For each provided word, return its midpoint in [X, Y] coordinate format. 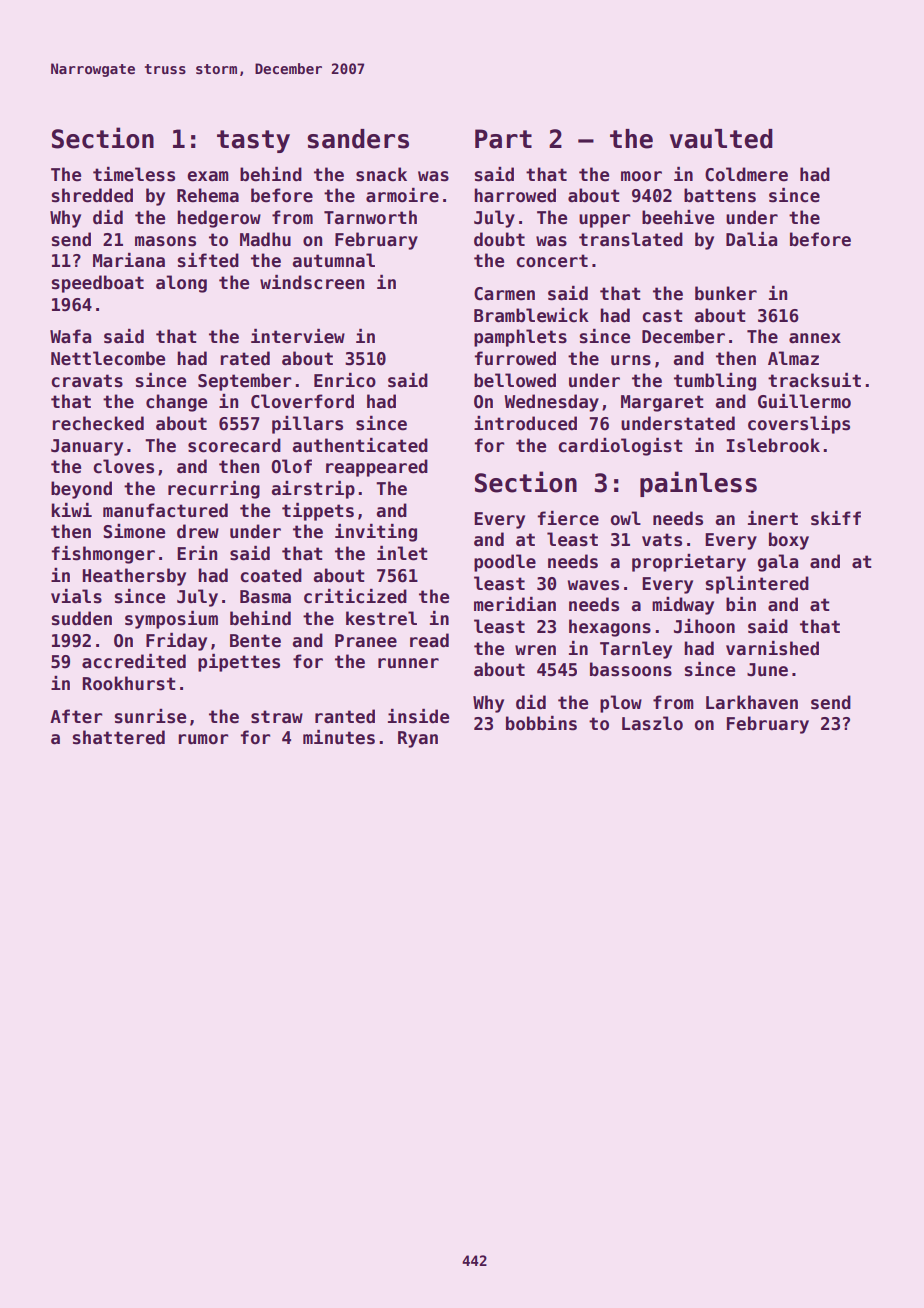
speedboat [98, 284]
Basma [265, 597]
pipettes [239, 663]
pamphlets [520, 338]
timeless [134, 174]
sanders [358, 139]
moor [641, 176]
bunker [726, 293]
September [244, 382]
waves [593, 585]
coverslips [799, 425]
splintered [757, 585]
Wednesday [551, 403]
